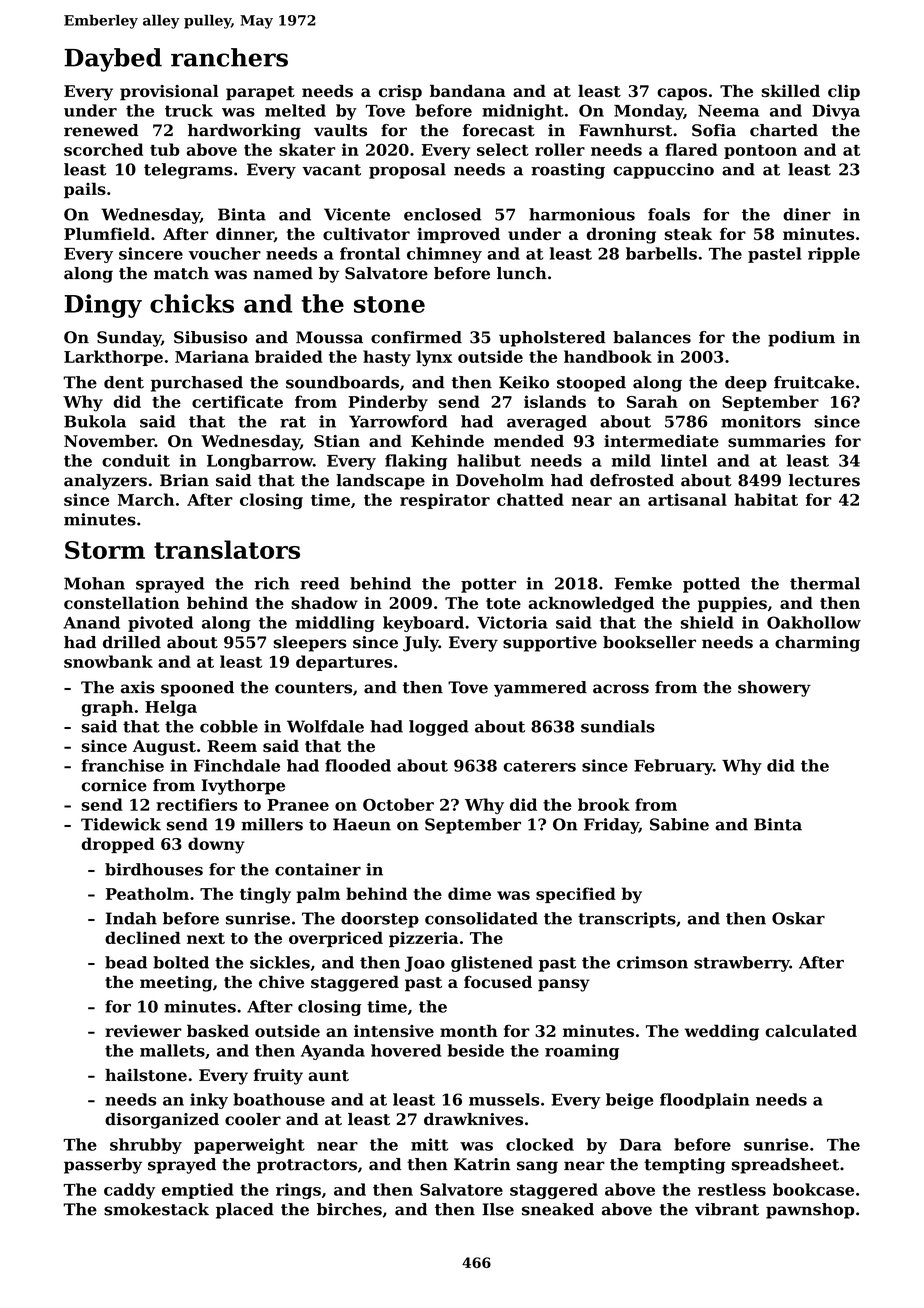 The width and height of the page is (924, 1308). What do you see at coordinates (824, 480) in the page?
I see `lectures` at bounding box center [824, 480].
